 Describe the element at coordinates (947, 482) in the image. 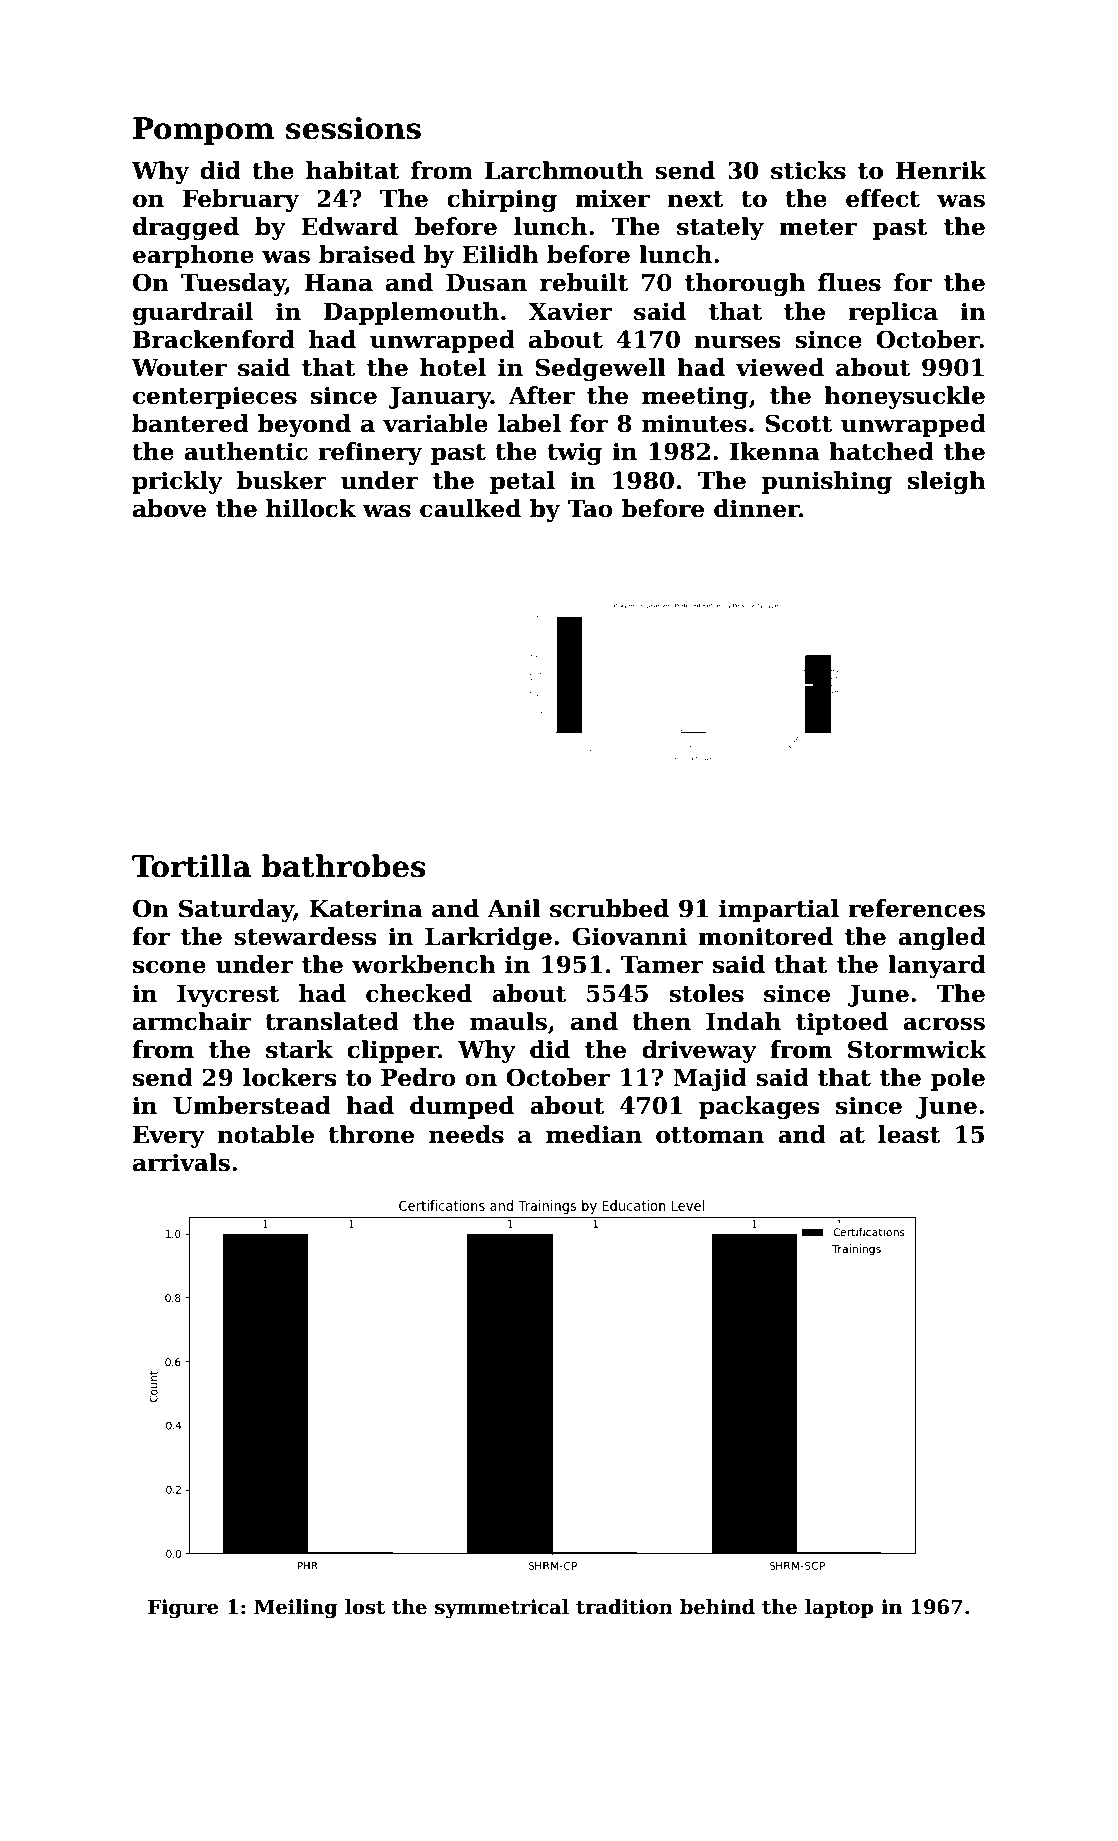

I see `sleigh` at that location.
